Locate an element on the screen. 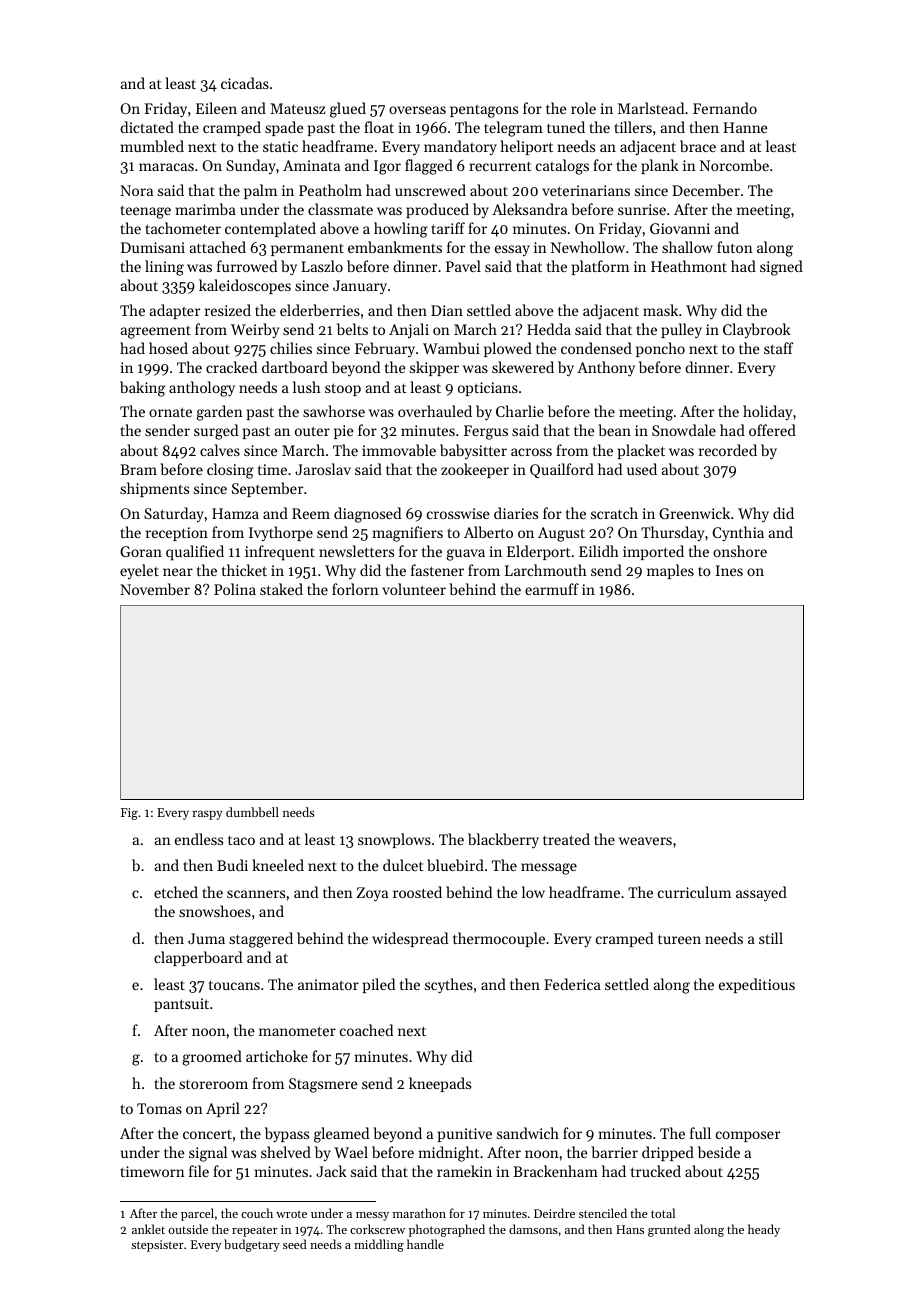  Marlstead is located at coordinates (651, 108).
